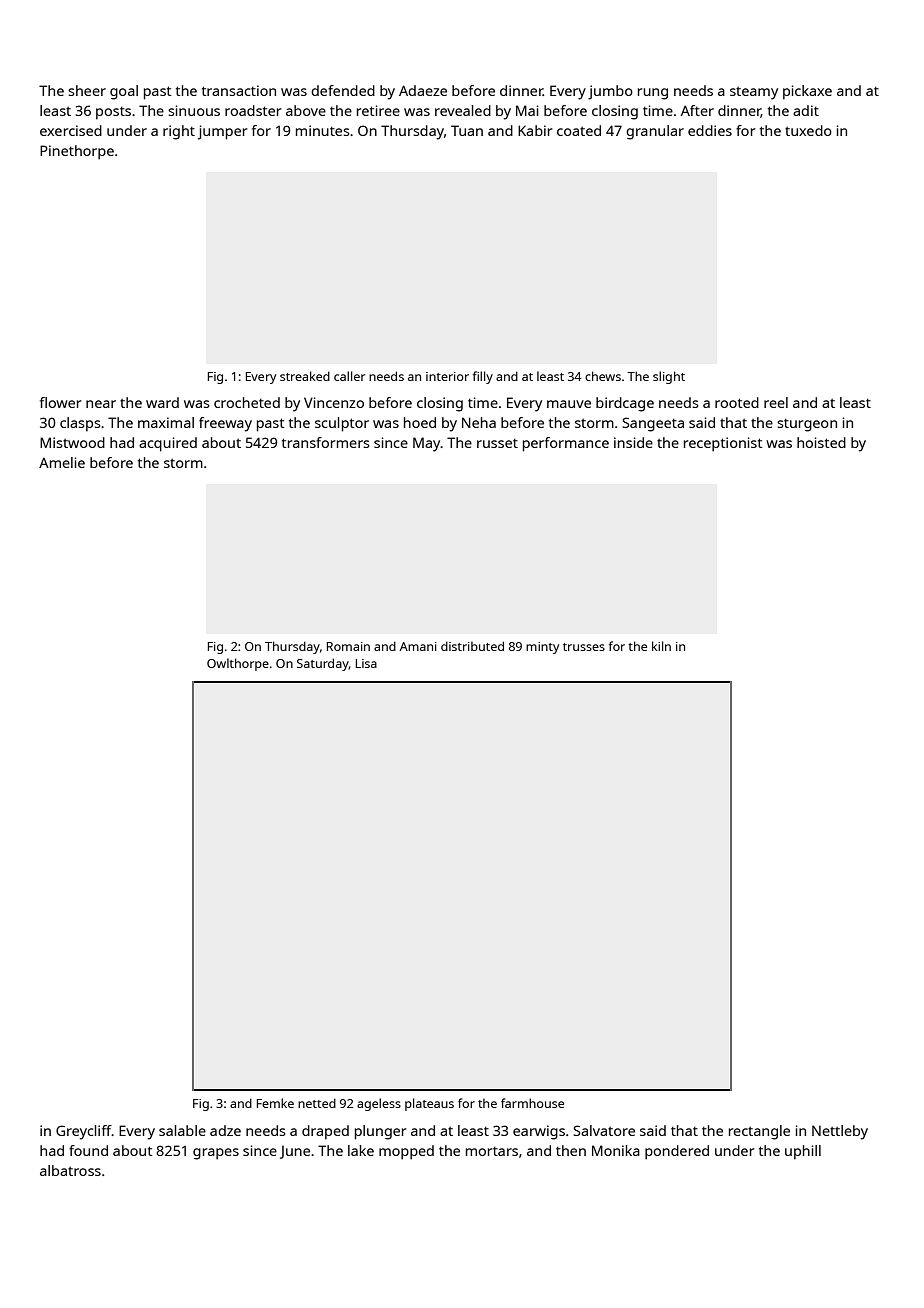  Describe the element at coordinates (423, 90) in the screenshot. I see `Adaeze` at that location.
